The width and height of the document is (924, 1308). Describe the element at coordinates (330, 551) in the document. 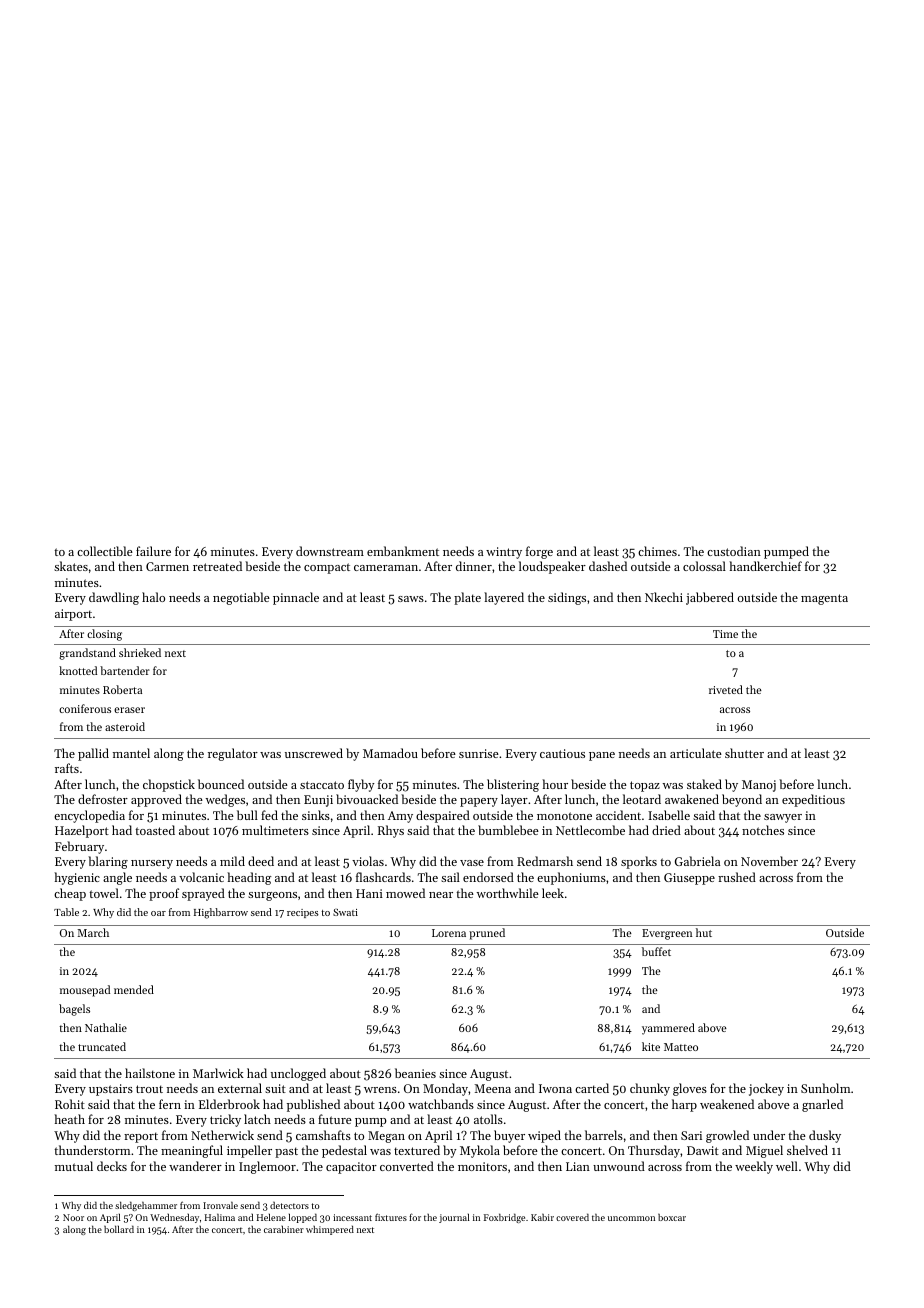

I see `downstream` at that location.
